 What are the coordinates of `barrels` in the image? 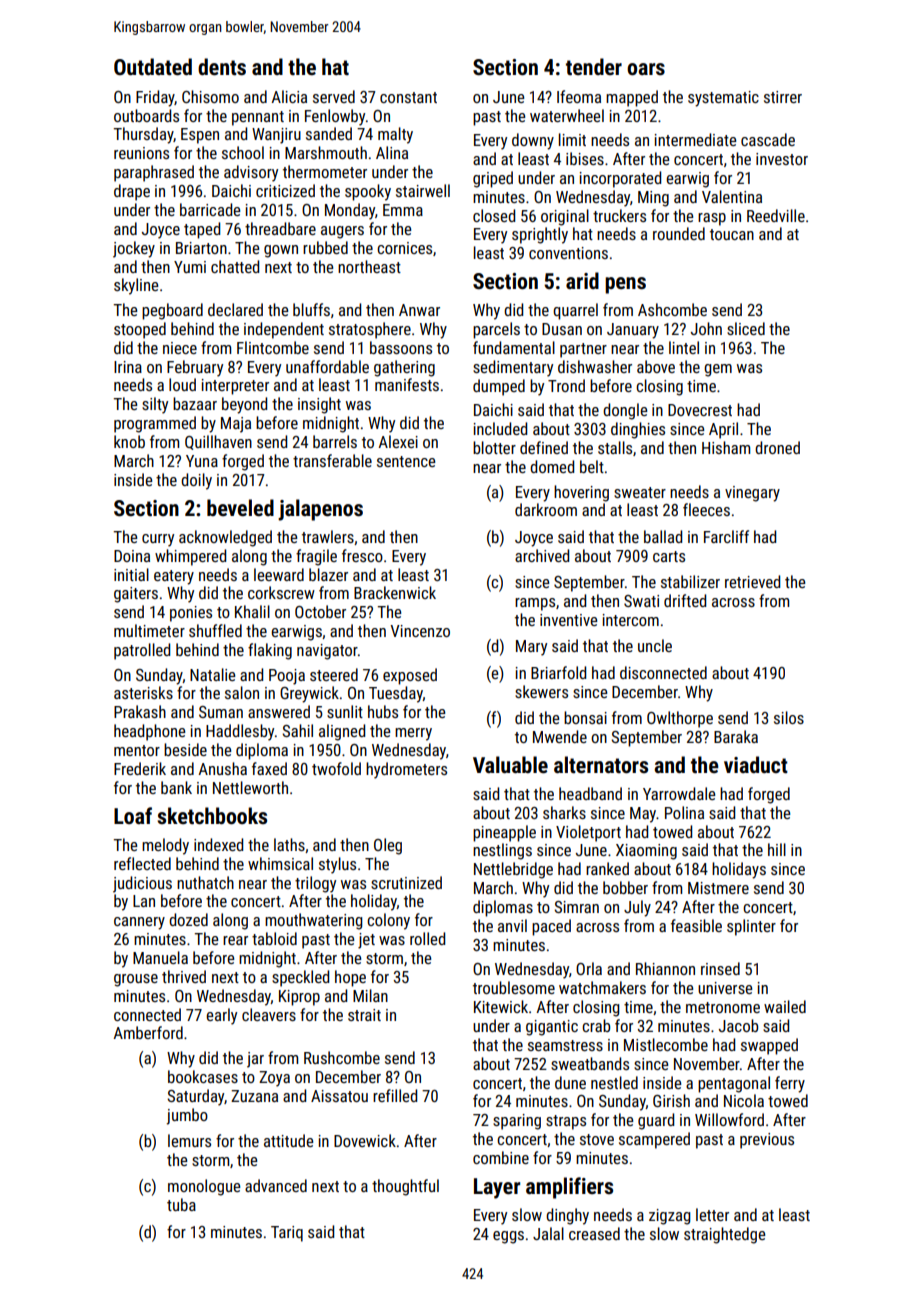 It's located at (335, 441).
